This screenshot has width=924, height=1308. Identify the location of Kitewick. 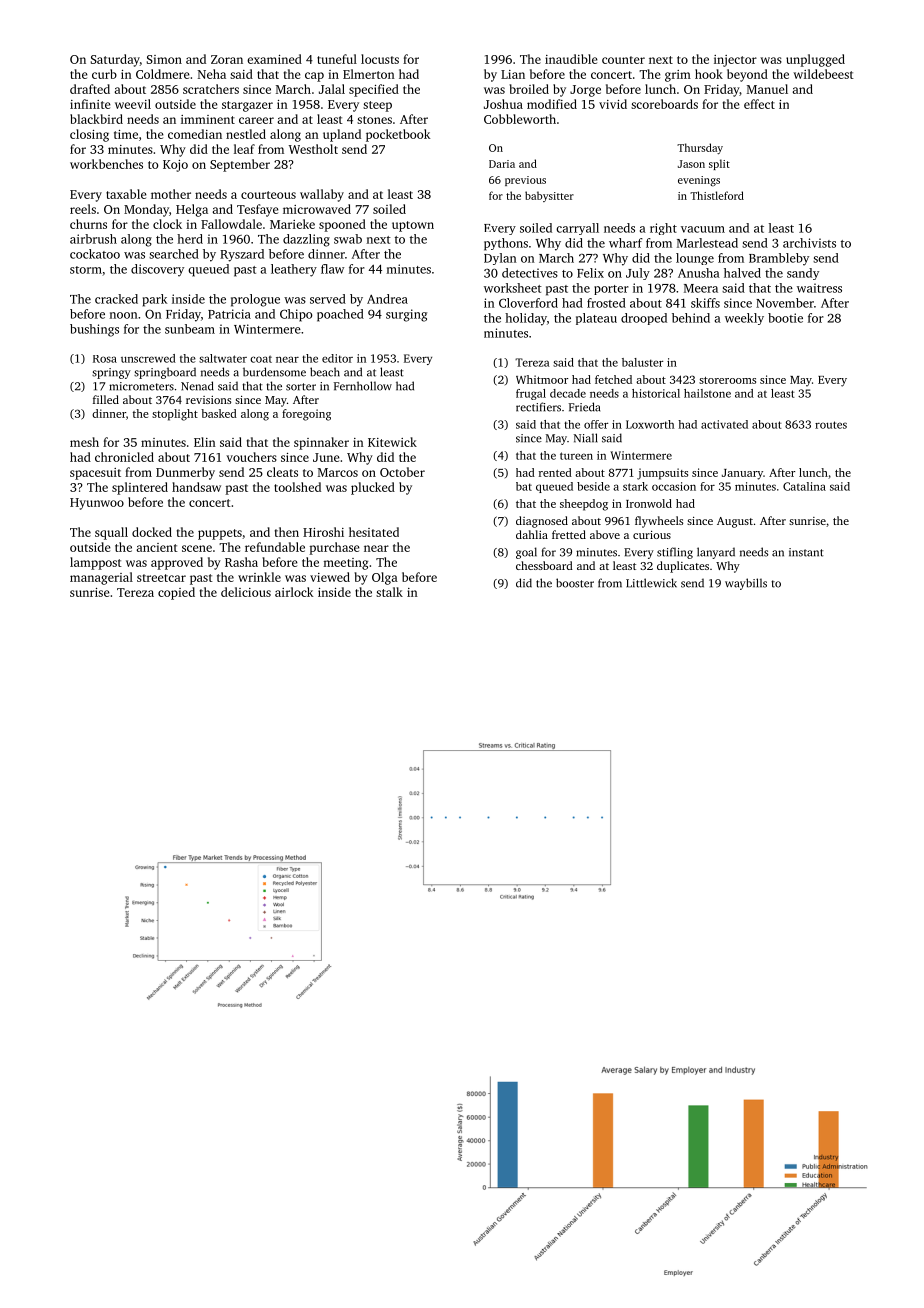
(392, 442).
